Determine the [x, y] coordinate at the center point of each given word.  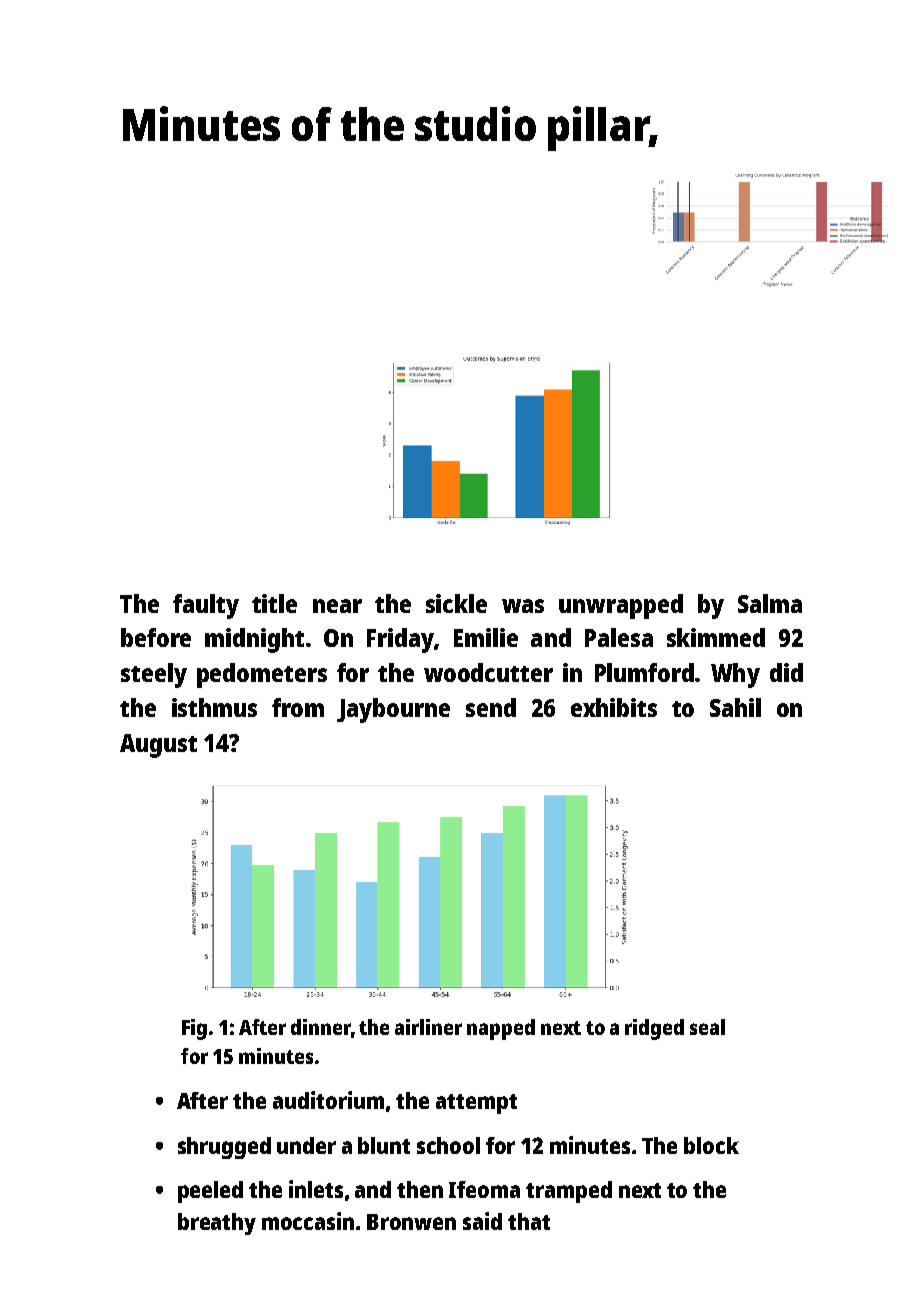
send [491, 707]
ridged [654, 1029]
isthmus [214, 707]
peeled [210, 1192]
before [156, 637]
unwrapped [621, 606]
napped [501, 1029]
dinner [321, 1027]
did [786, 672]
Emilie [486, 637]
